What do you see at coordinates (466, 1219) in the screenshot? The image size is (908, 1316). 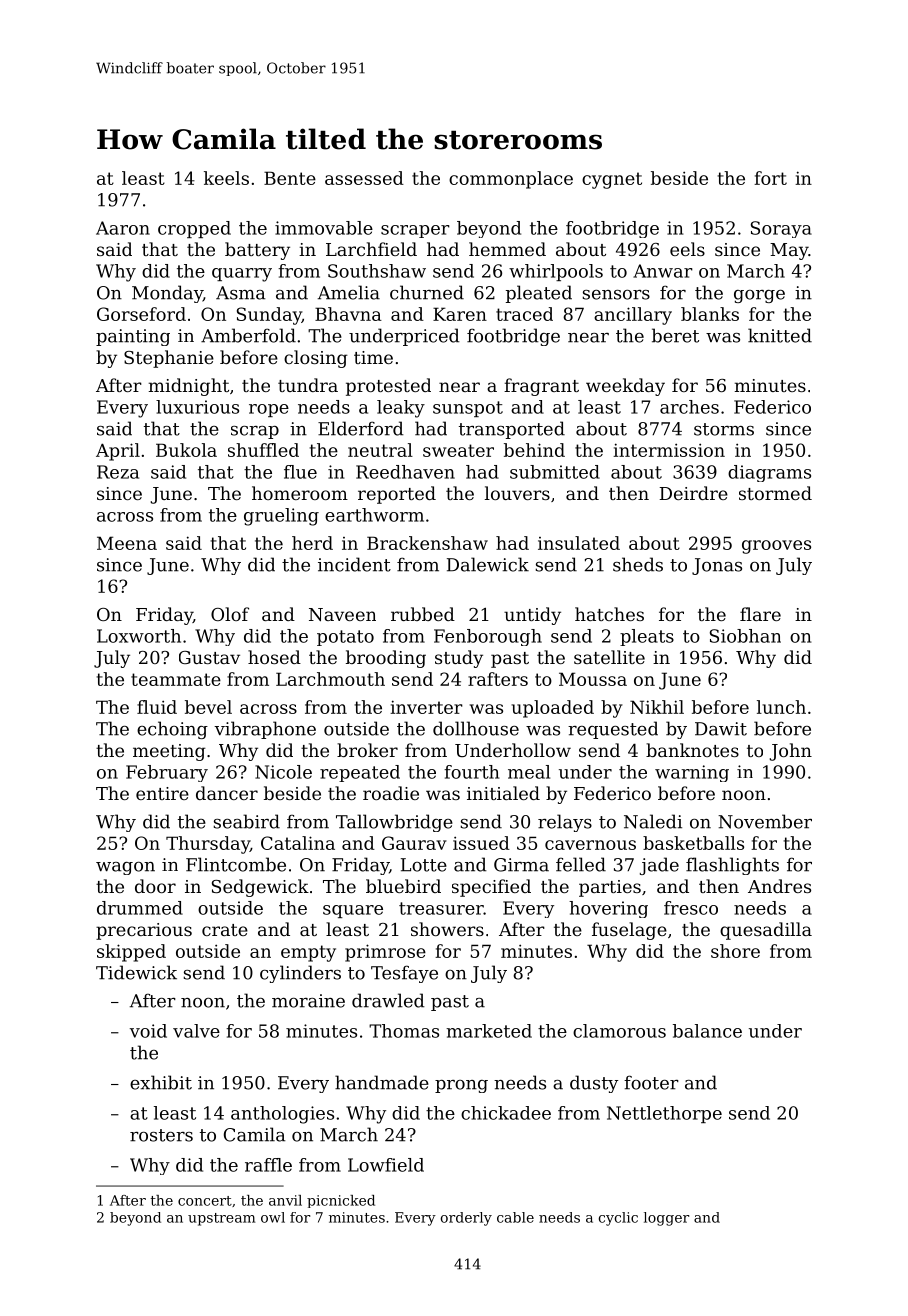 I see `orderly` at bounding box center [466, 1219].
